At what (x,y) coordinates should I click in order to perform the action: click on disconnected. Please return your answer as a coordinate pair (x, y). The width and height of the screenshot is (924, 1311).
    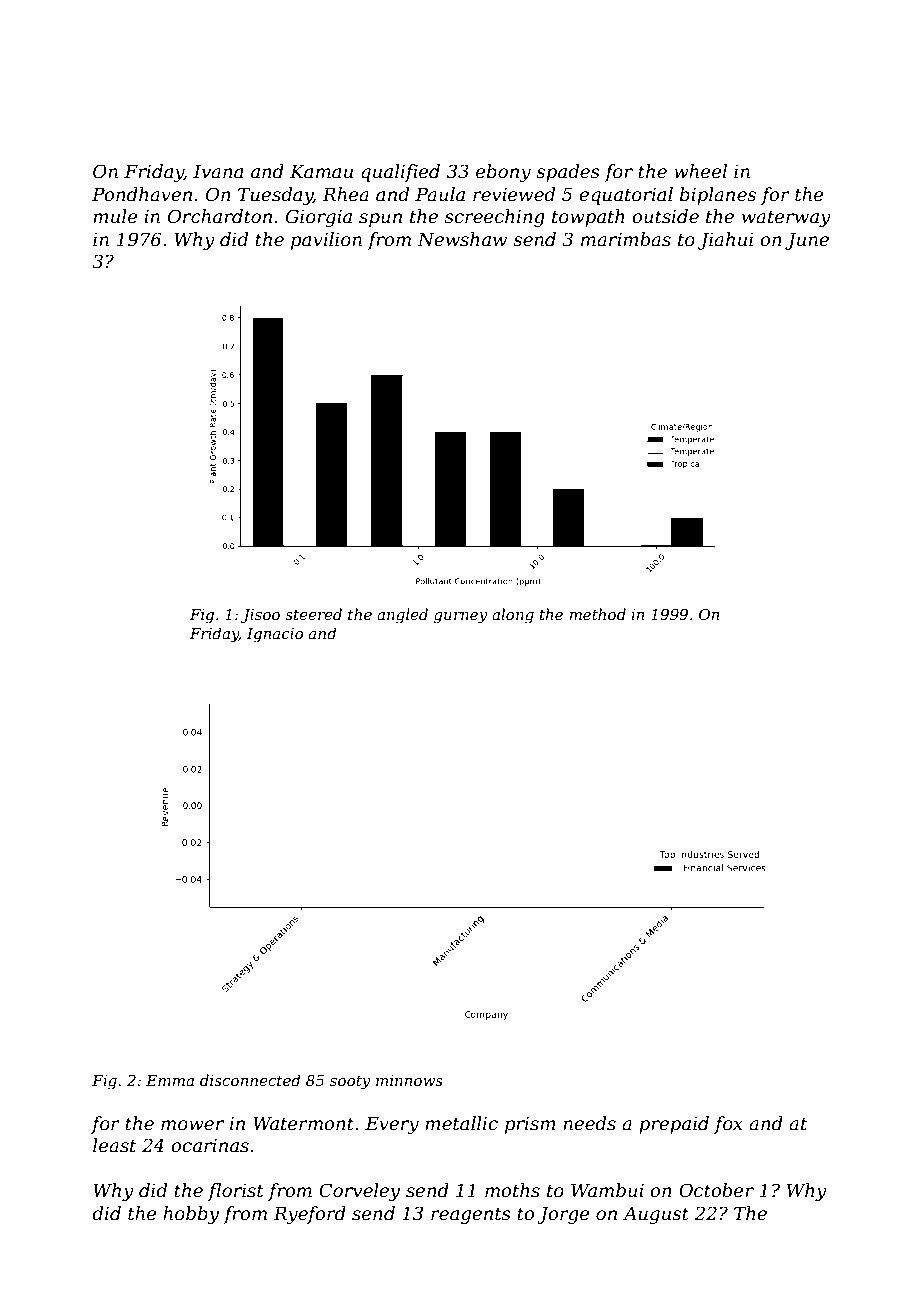
    Looking at the image, I should click on (250, 1080).
